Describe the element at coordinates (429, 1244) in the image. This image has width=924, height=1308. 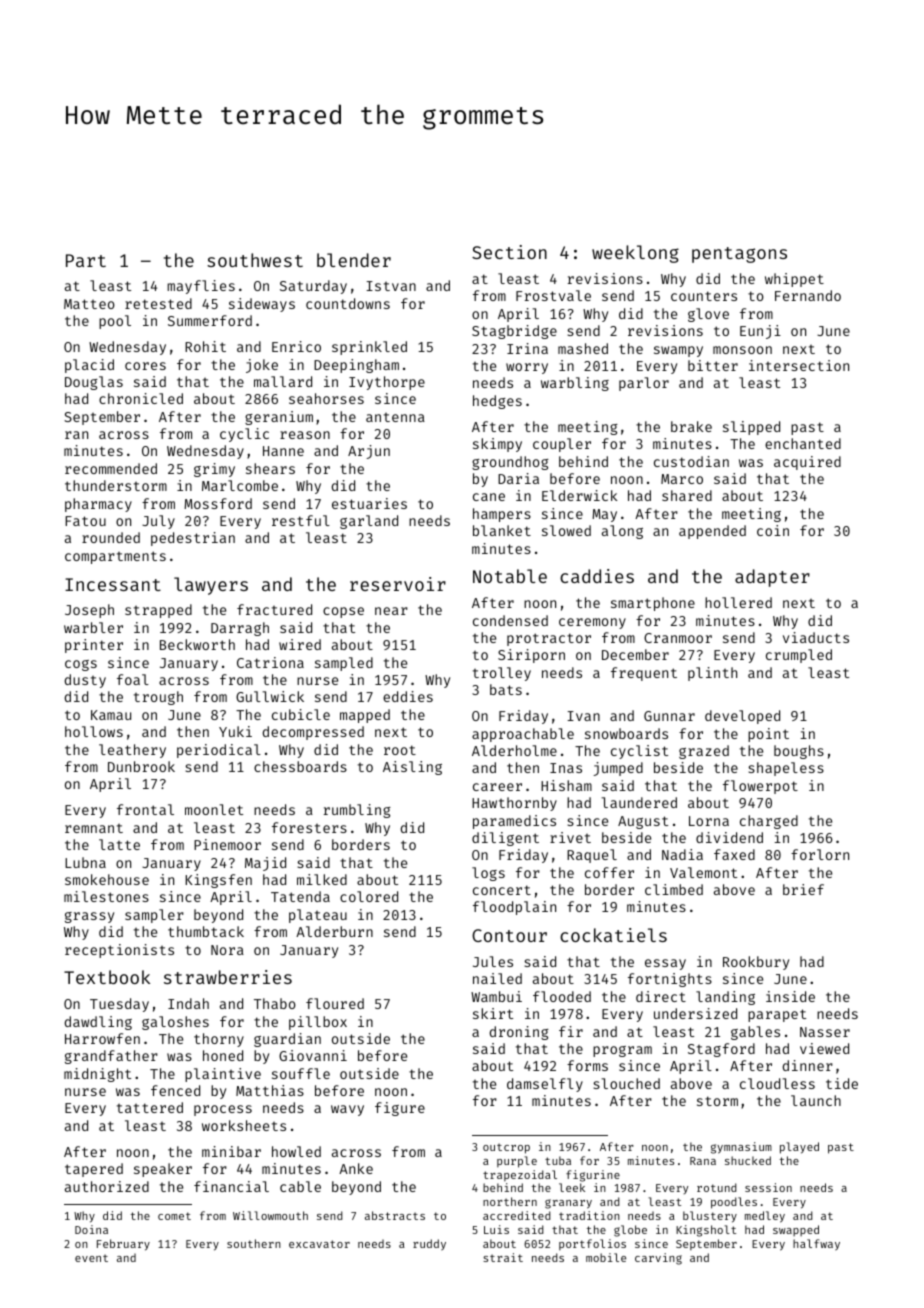
I see `ruddy` at that location.
